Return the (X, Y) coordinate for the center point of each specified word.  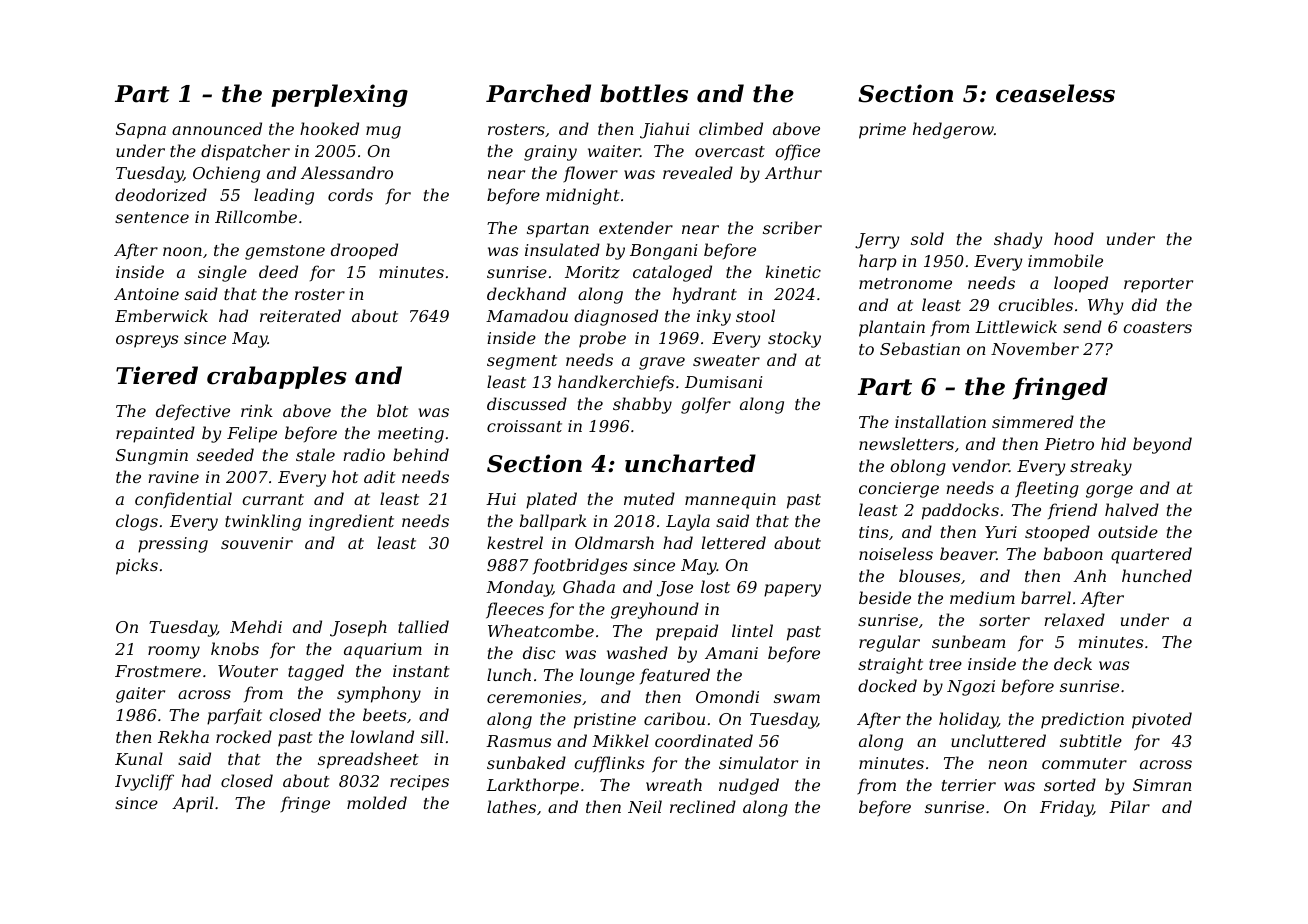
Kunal (139, 758)
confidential (183, 500)
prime (882, 131)
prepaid (687, 632)
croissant (524, 426)
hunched (1157, 575)
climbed (731, 128)
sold (927, 238)
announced (217, 128)
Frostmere (158, 671)
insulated (562, 249)
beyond (1162, 445)
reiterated (300, 315)
